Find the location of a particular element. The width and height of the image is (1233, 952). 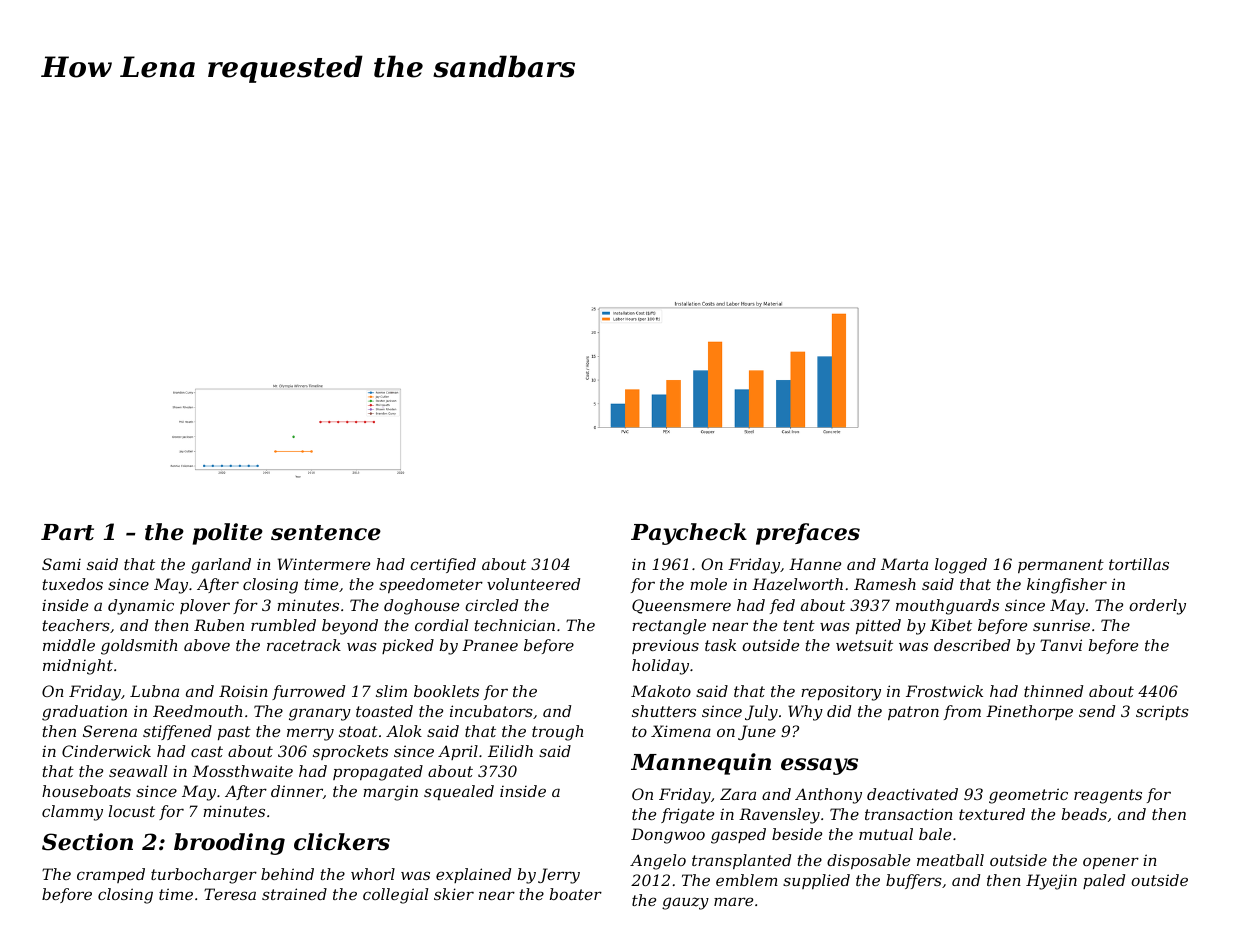

Tanvi is located at coordinates (1061, 645).
